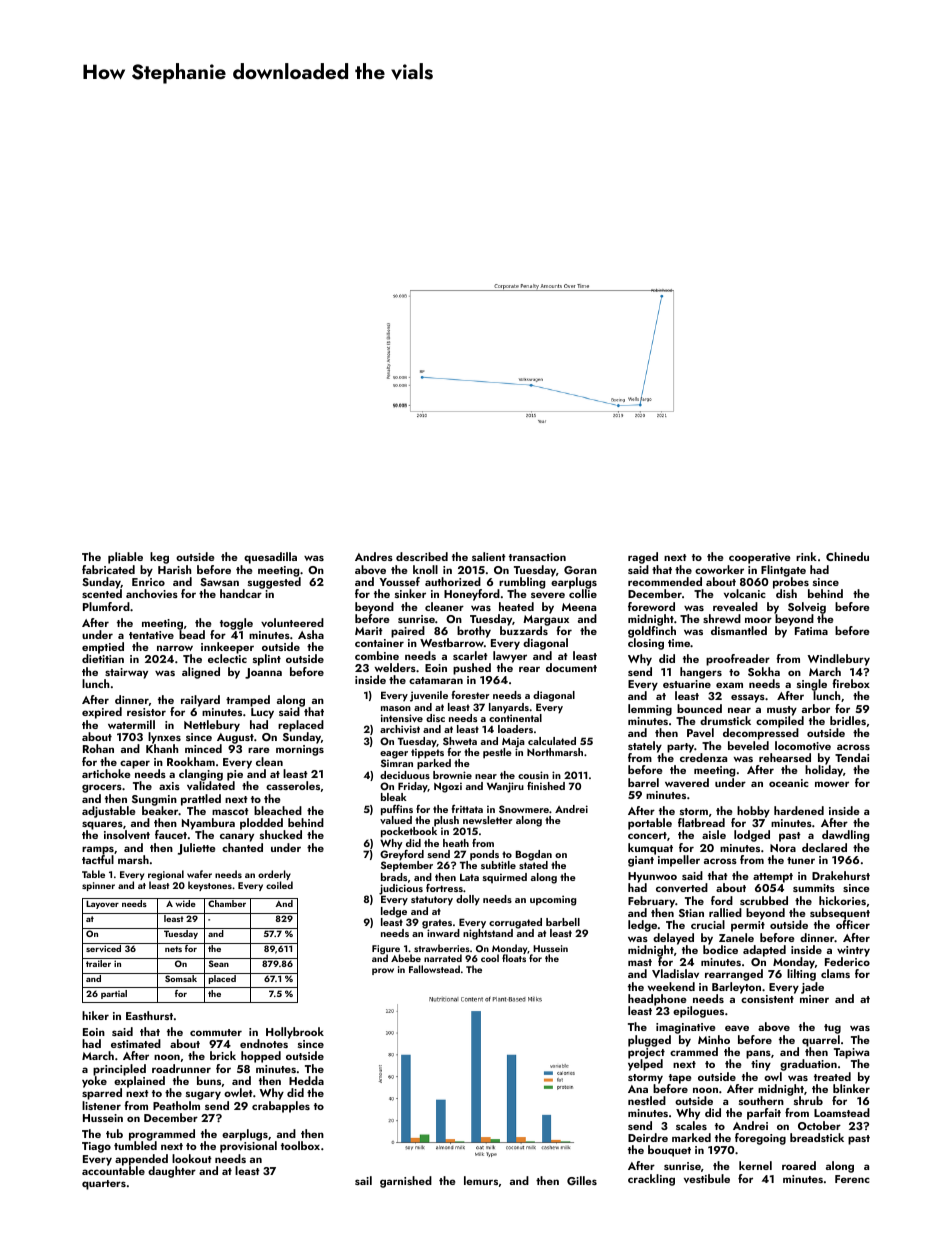 The image size is (952, 1233). What do you see at coordinates (682, 887) in the screenshot?
I see `converted` at bounding box center [682, 887].
